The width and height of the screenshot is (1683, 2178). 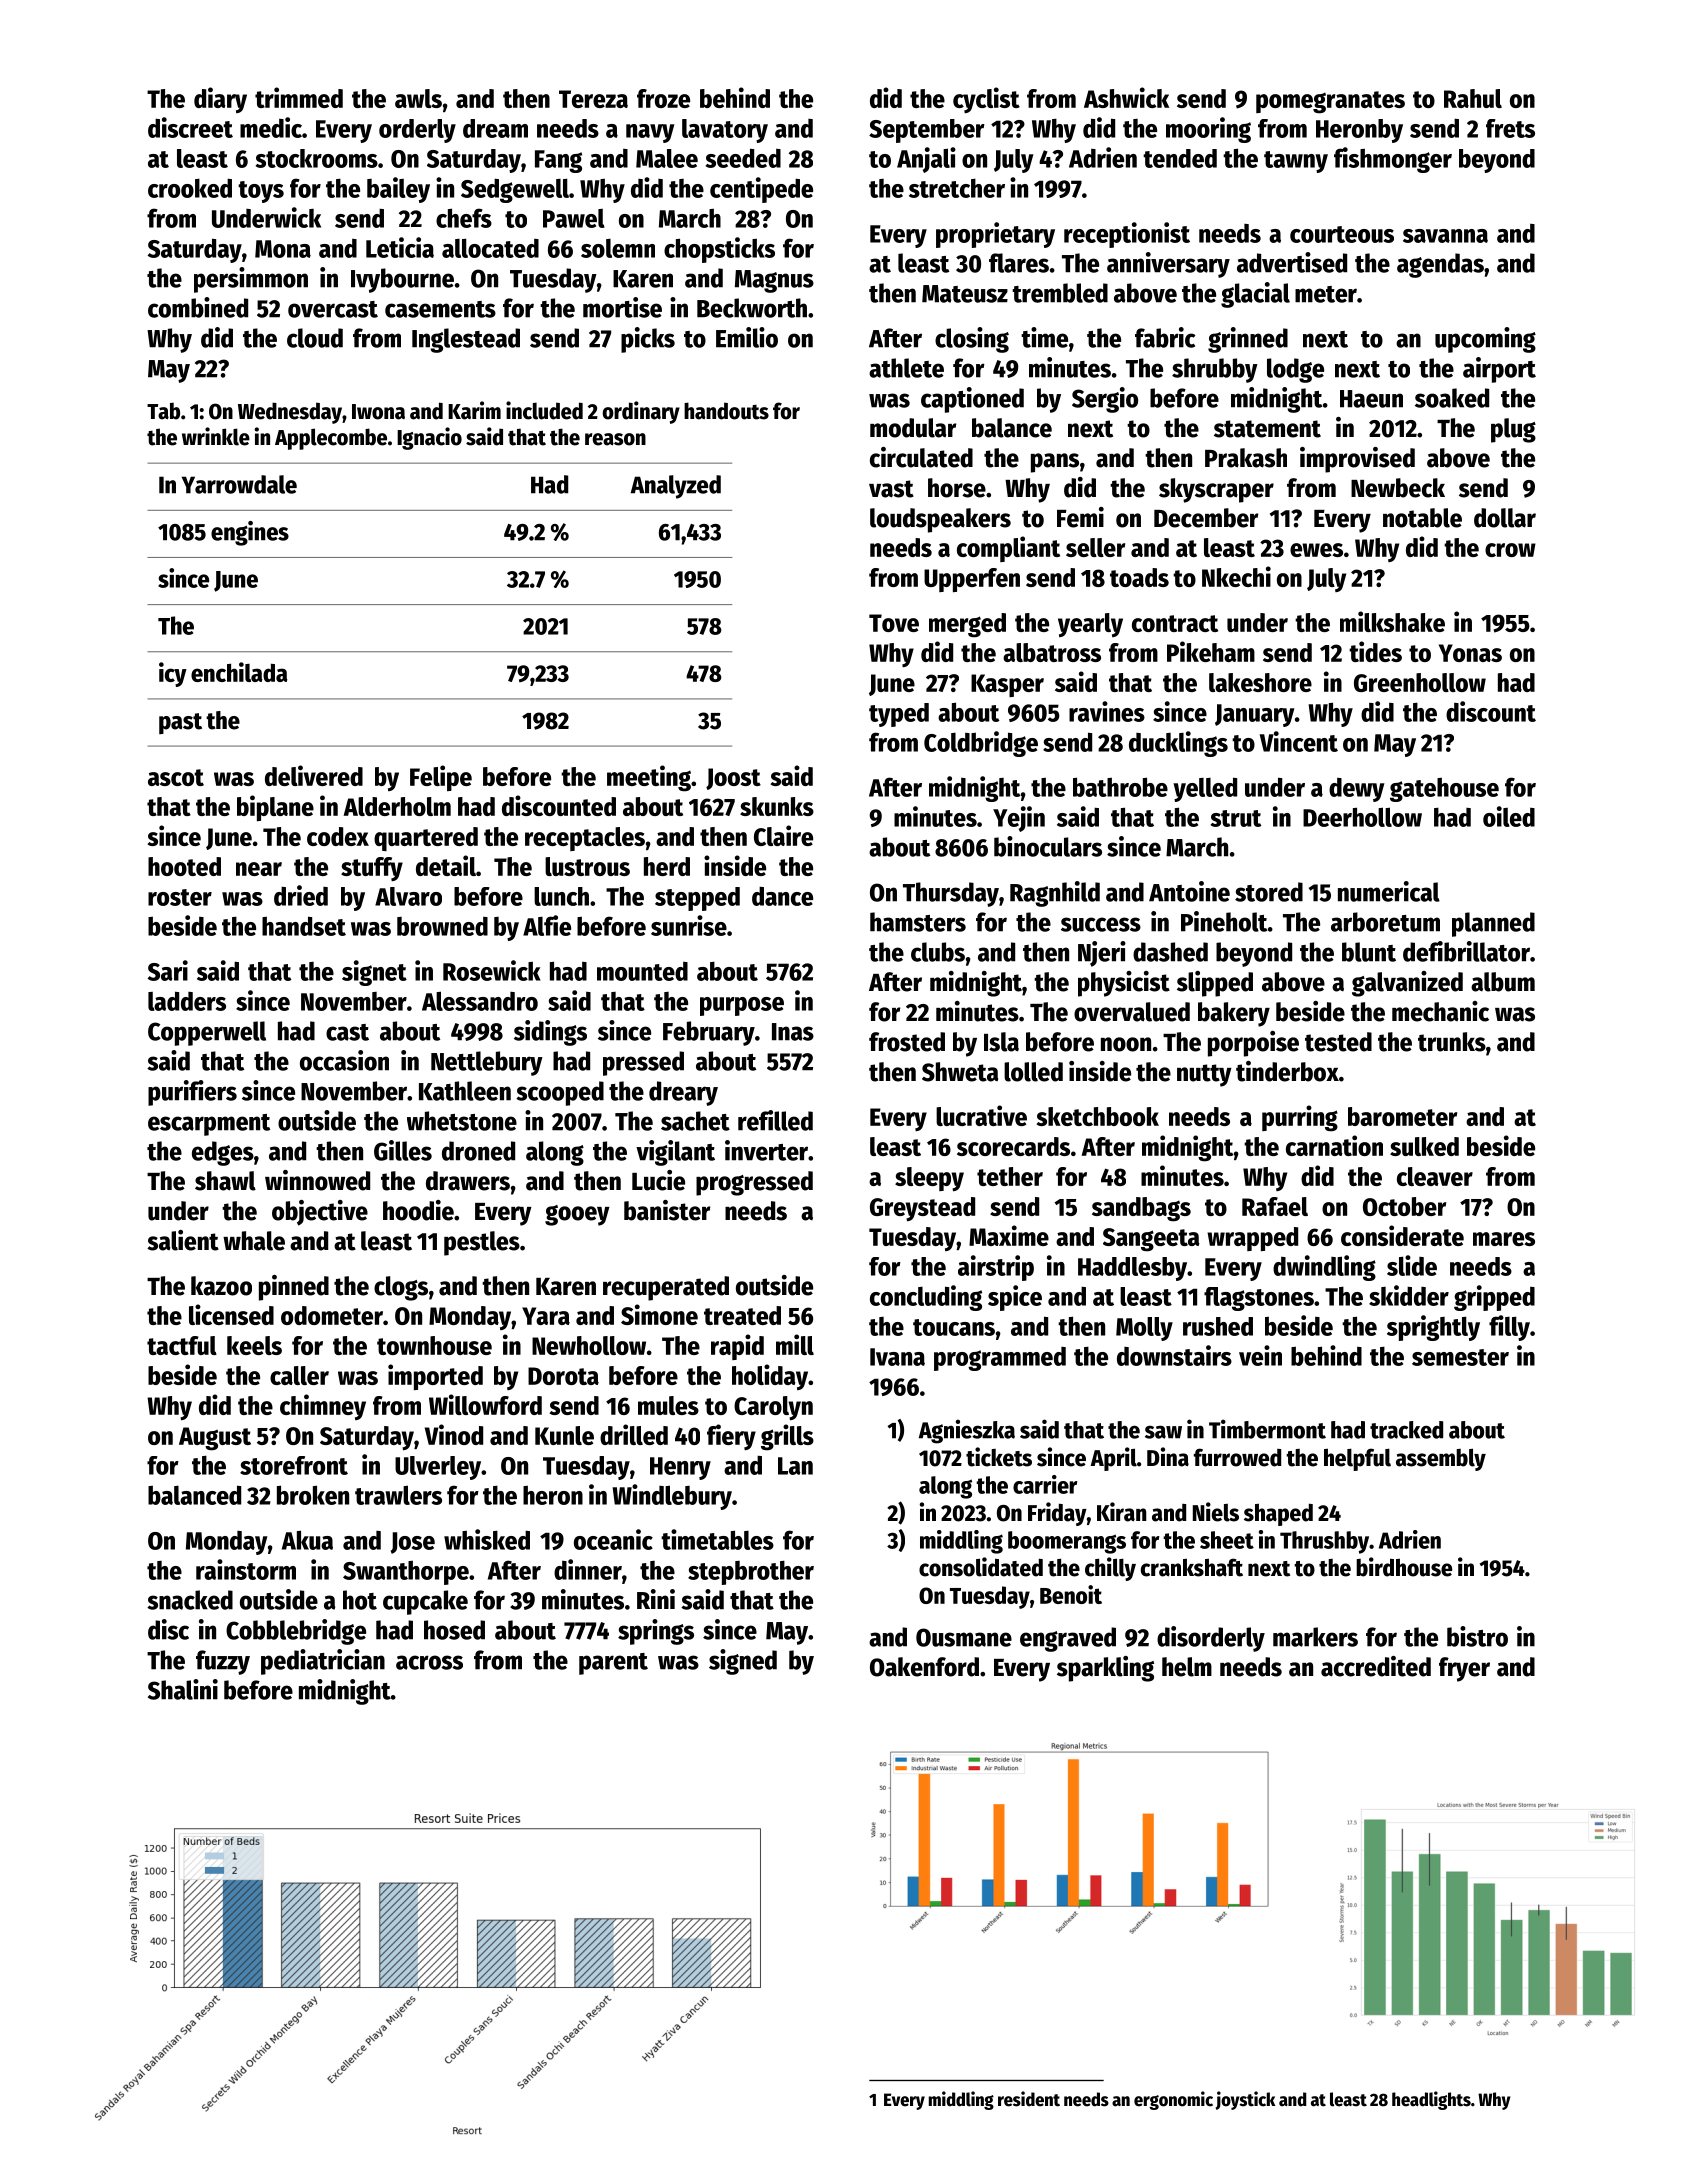 What do you see at coordinates (1435, 1176) in the screenshot?
I see `cleaver` at bounding box center [1435, 1176].
